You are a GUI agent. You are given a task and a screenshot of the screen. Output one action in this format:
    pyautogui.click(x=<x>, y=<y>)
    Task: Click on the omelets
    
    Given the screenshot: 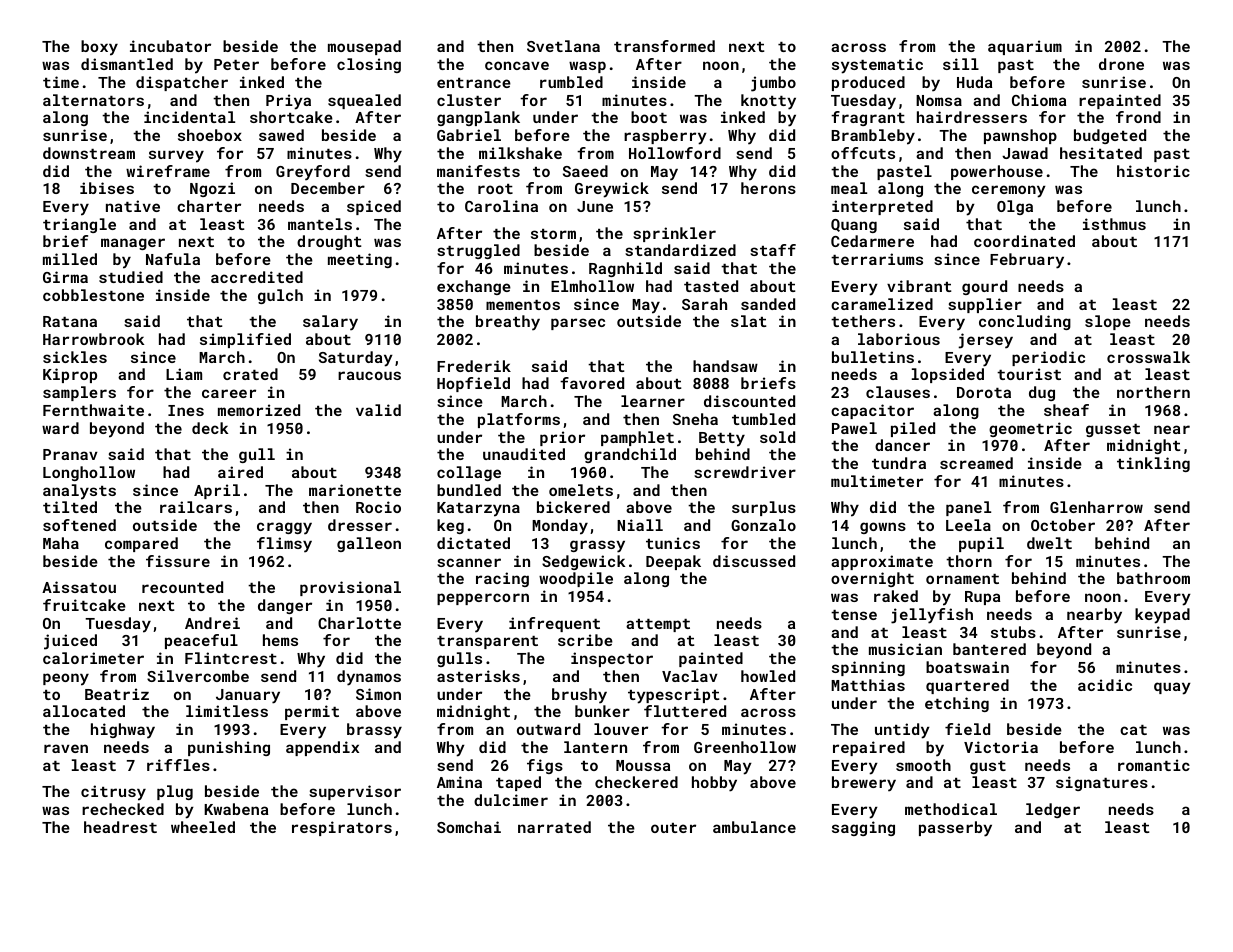 What is the action you would take?
    pyautogui.click(x=581, y=490)
